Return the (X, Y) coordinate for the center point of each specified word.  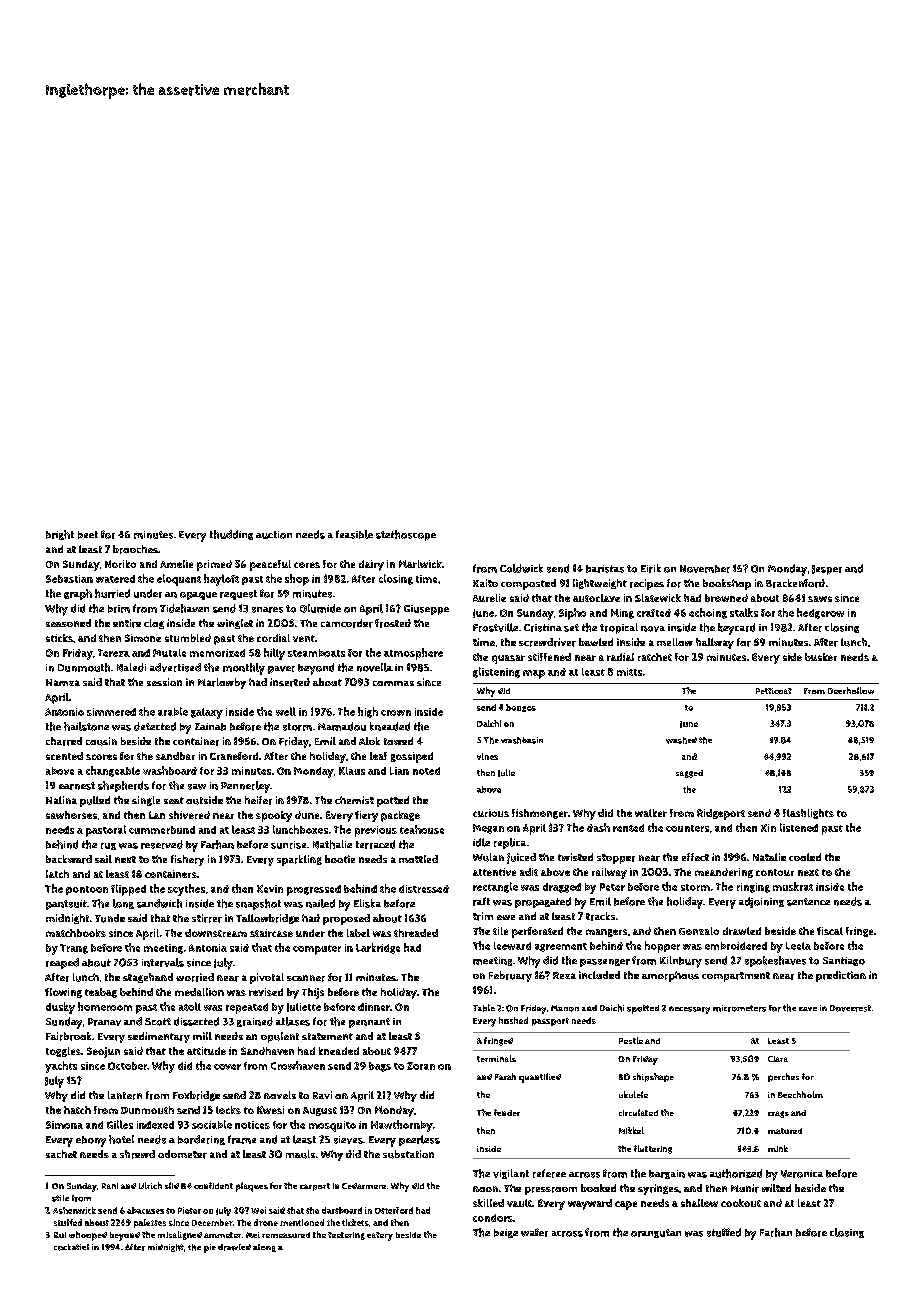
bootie (340, 859)
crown (396, 713)
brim (119, 609)
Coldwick (521, 568)
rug (108, 846)
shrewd (137, 1154)
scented (64, 756)
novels (280, 1095)
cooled (805, 857)
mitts (629, 672)
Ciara (778, 1059)
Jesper (827, 570)
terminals (496, 1058)
